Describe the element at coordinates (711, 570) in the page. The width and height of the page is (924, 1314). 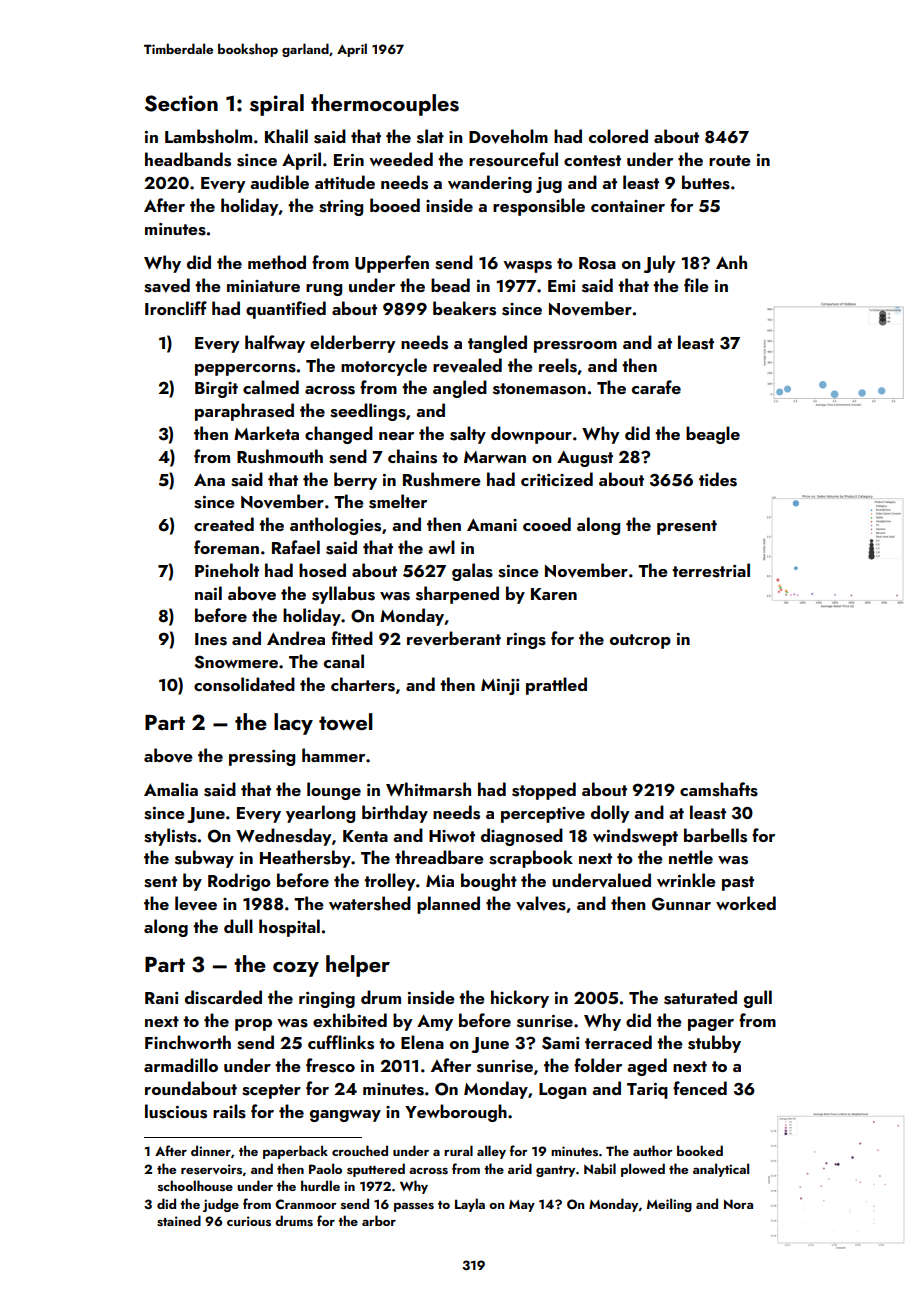
I see `terrestrial` at that location.
